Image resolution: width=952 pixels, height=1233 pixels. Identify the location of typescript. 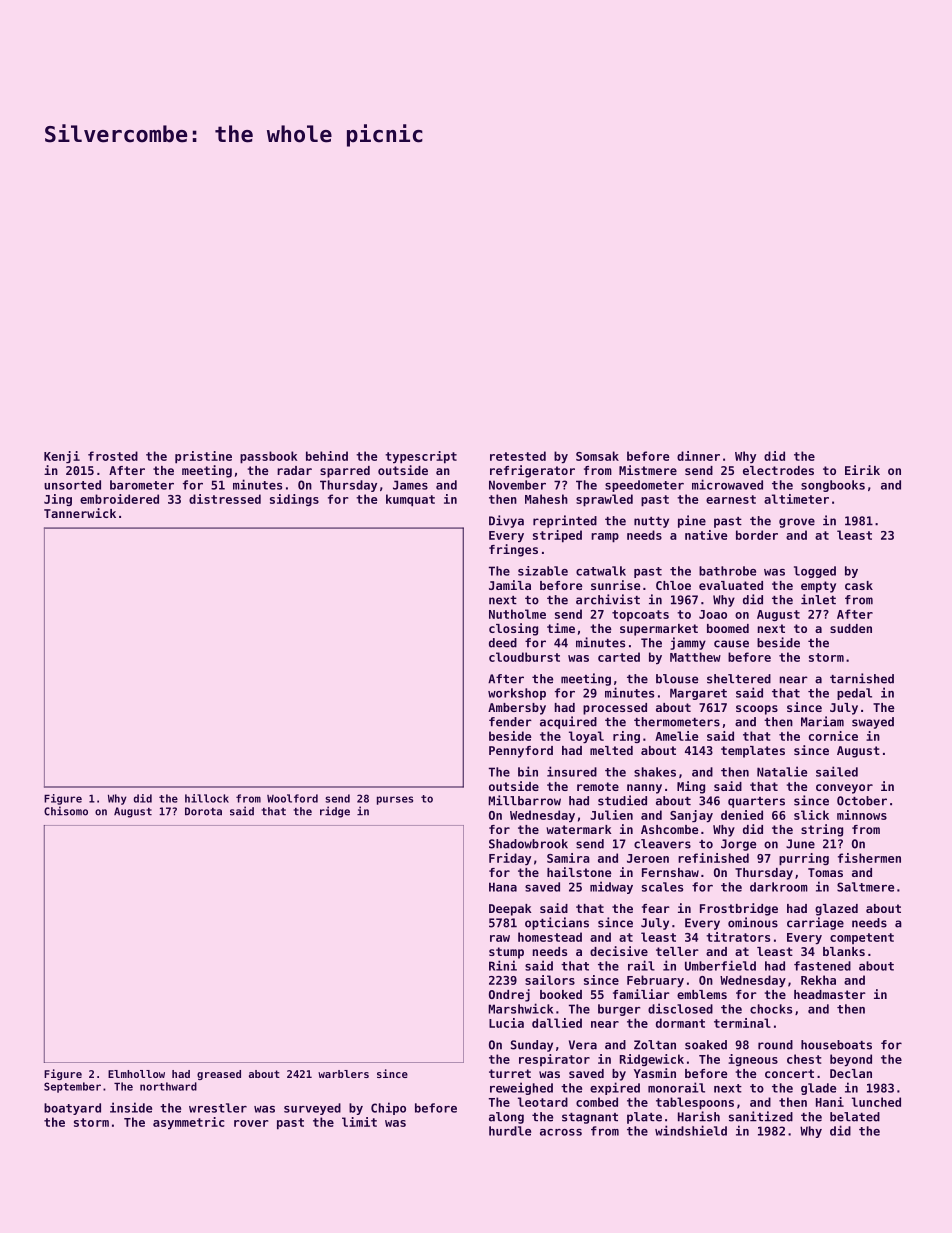
(421, 457).
